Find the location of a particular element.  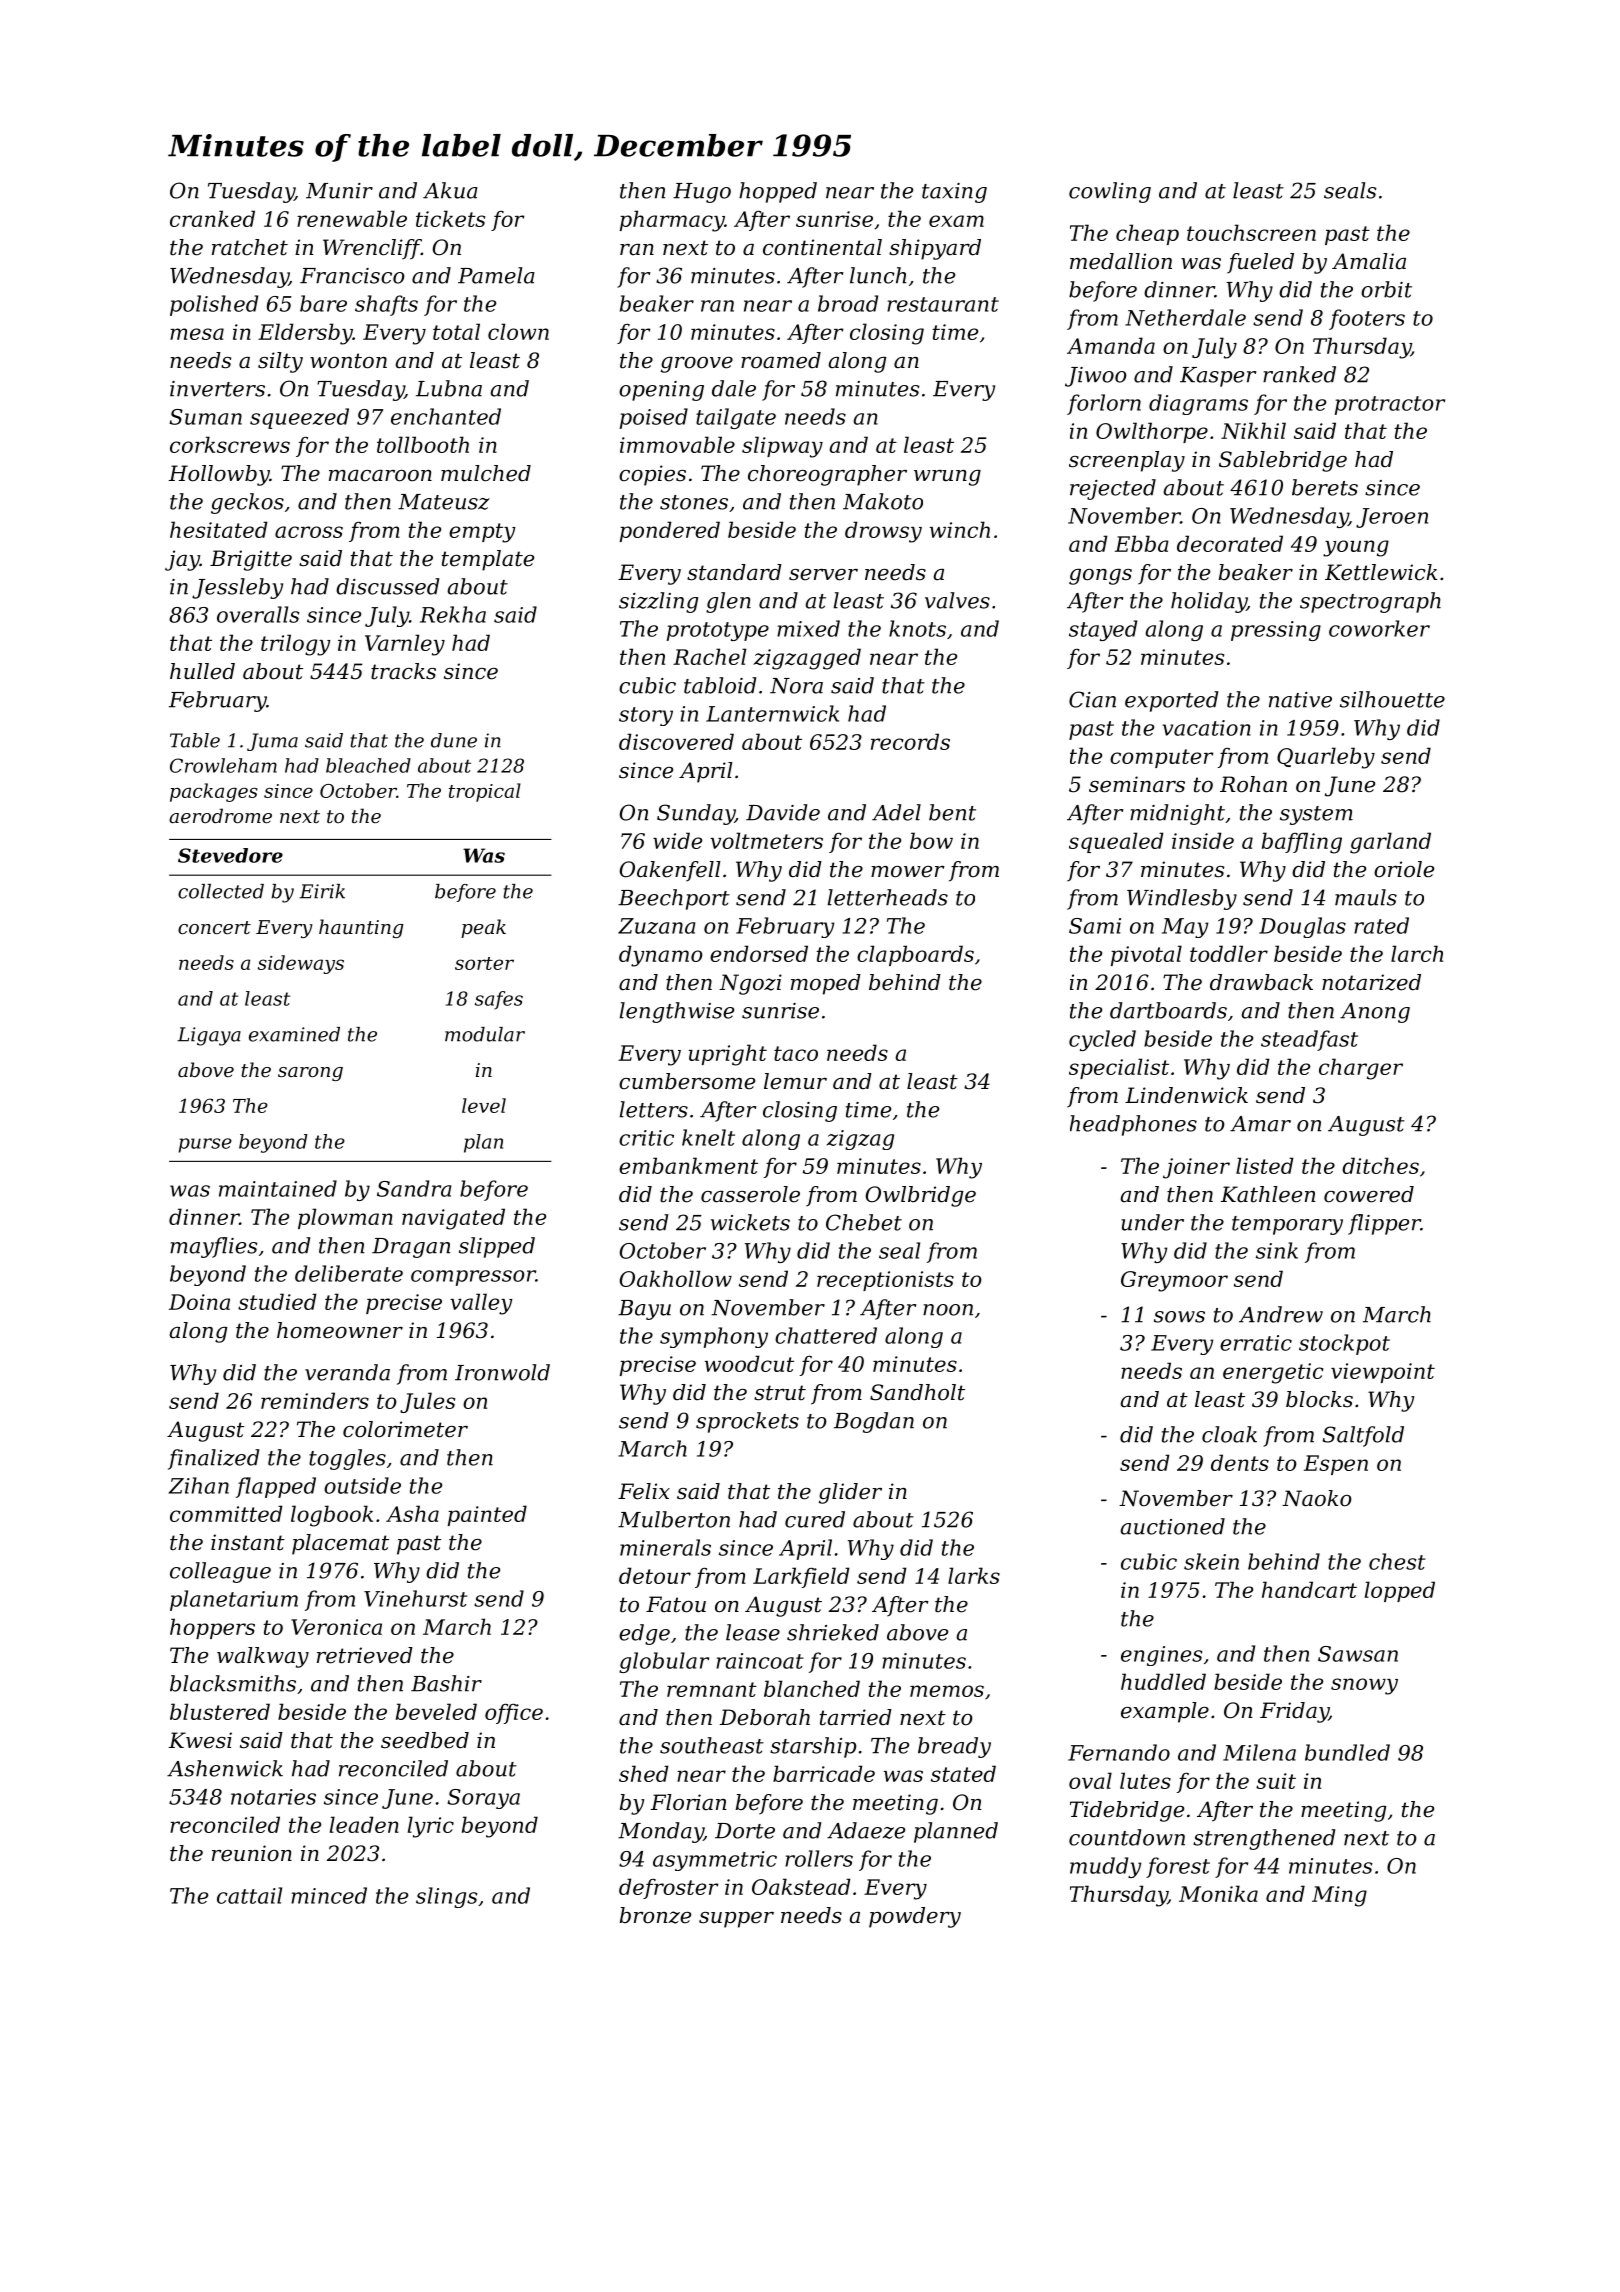

minced is located at coordinates (329, 1895).
